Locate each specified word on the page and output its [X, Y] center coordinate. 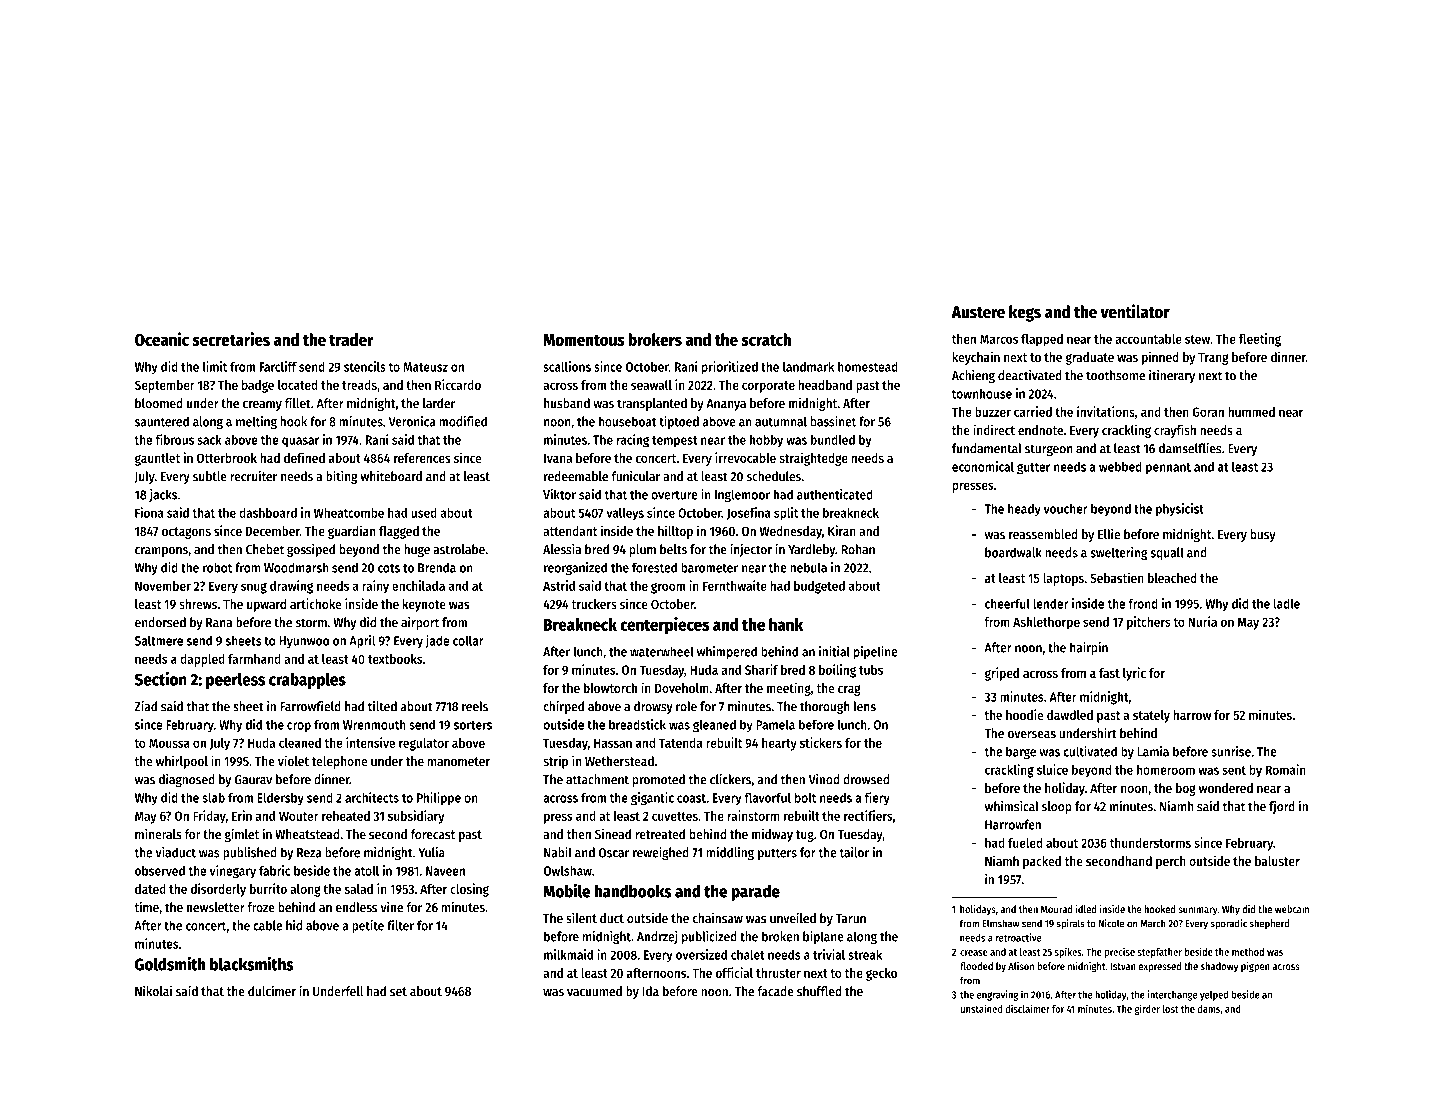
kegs [1025, 313]
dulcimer [272, 991]
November [163, 586]
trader [351, 339]
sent [1234, 770]
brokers [655, 339]
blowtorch [610, 688]
